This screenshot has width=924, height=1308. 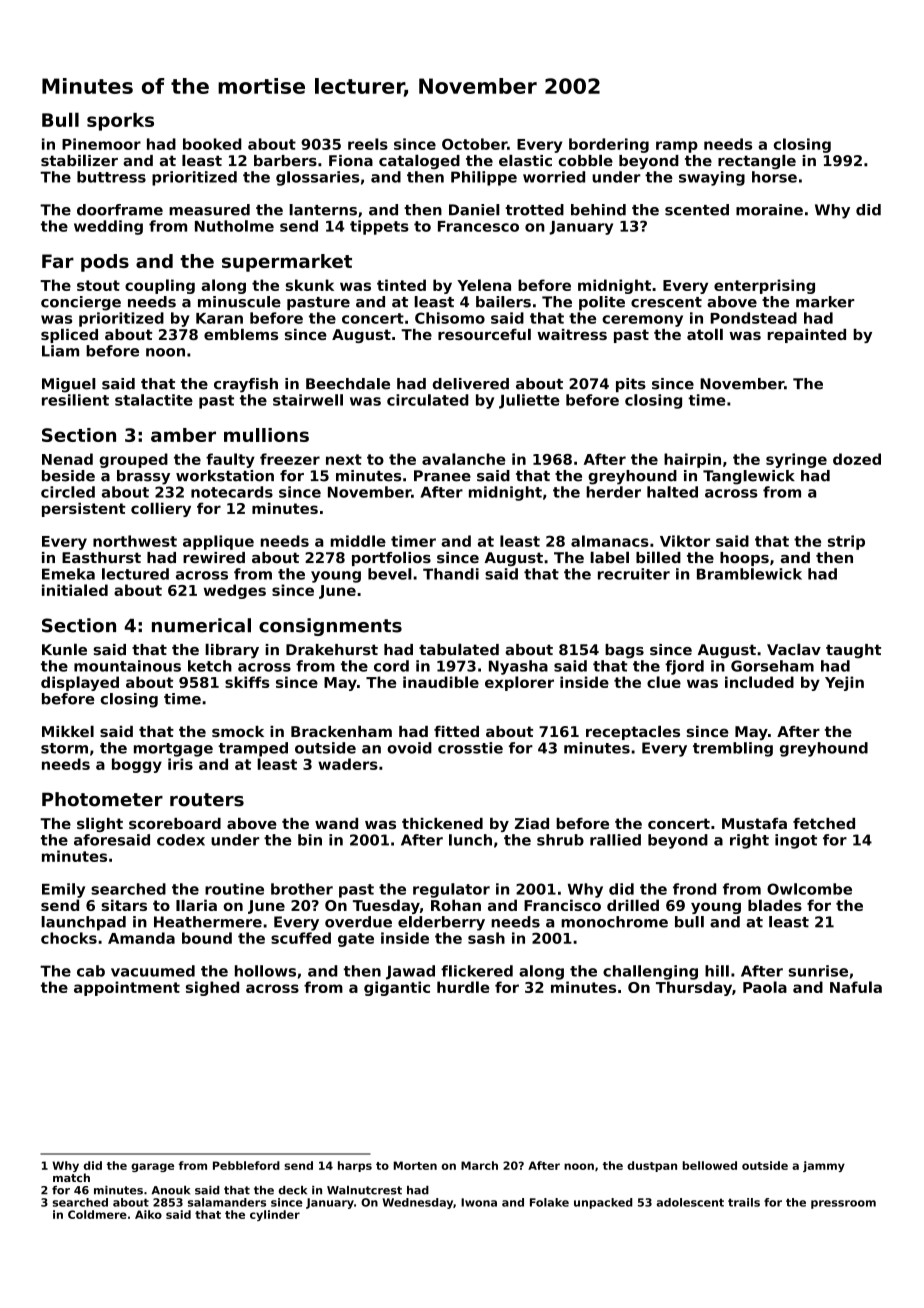 I want to click on cylinder, so click(x=275, y=1215).
